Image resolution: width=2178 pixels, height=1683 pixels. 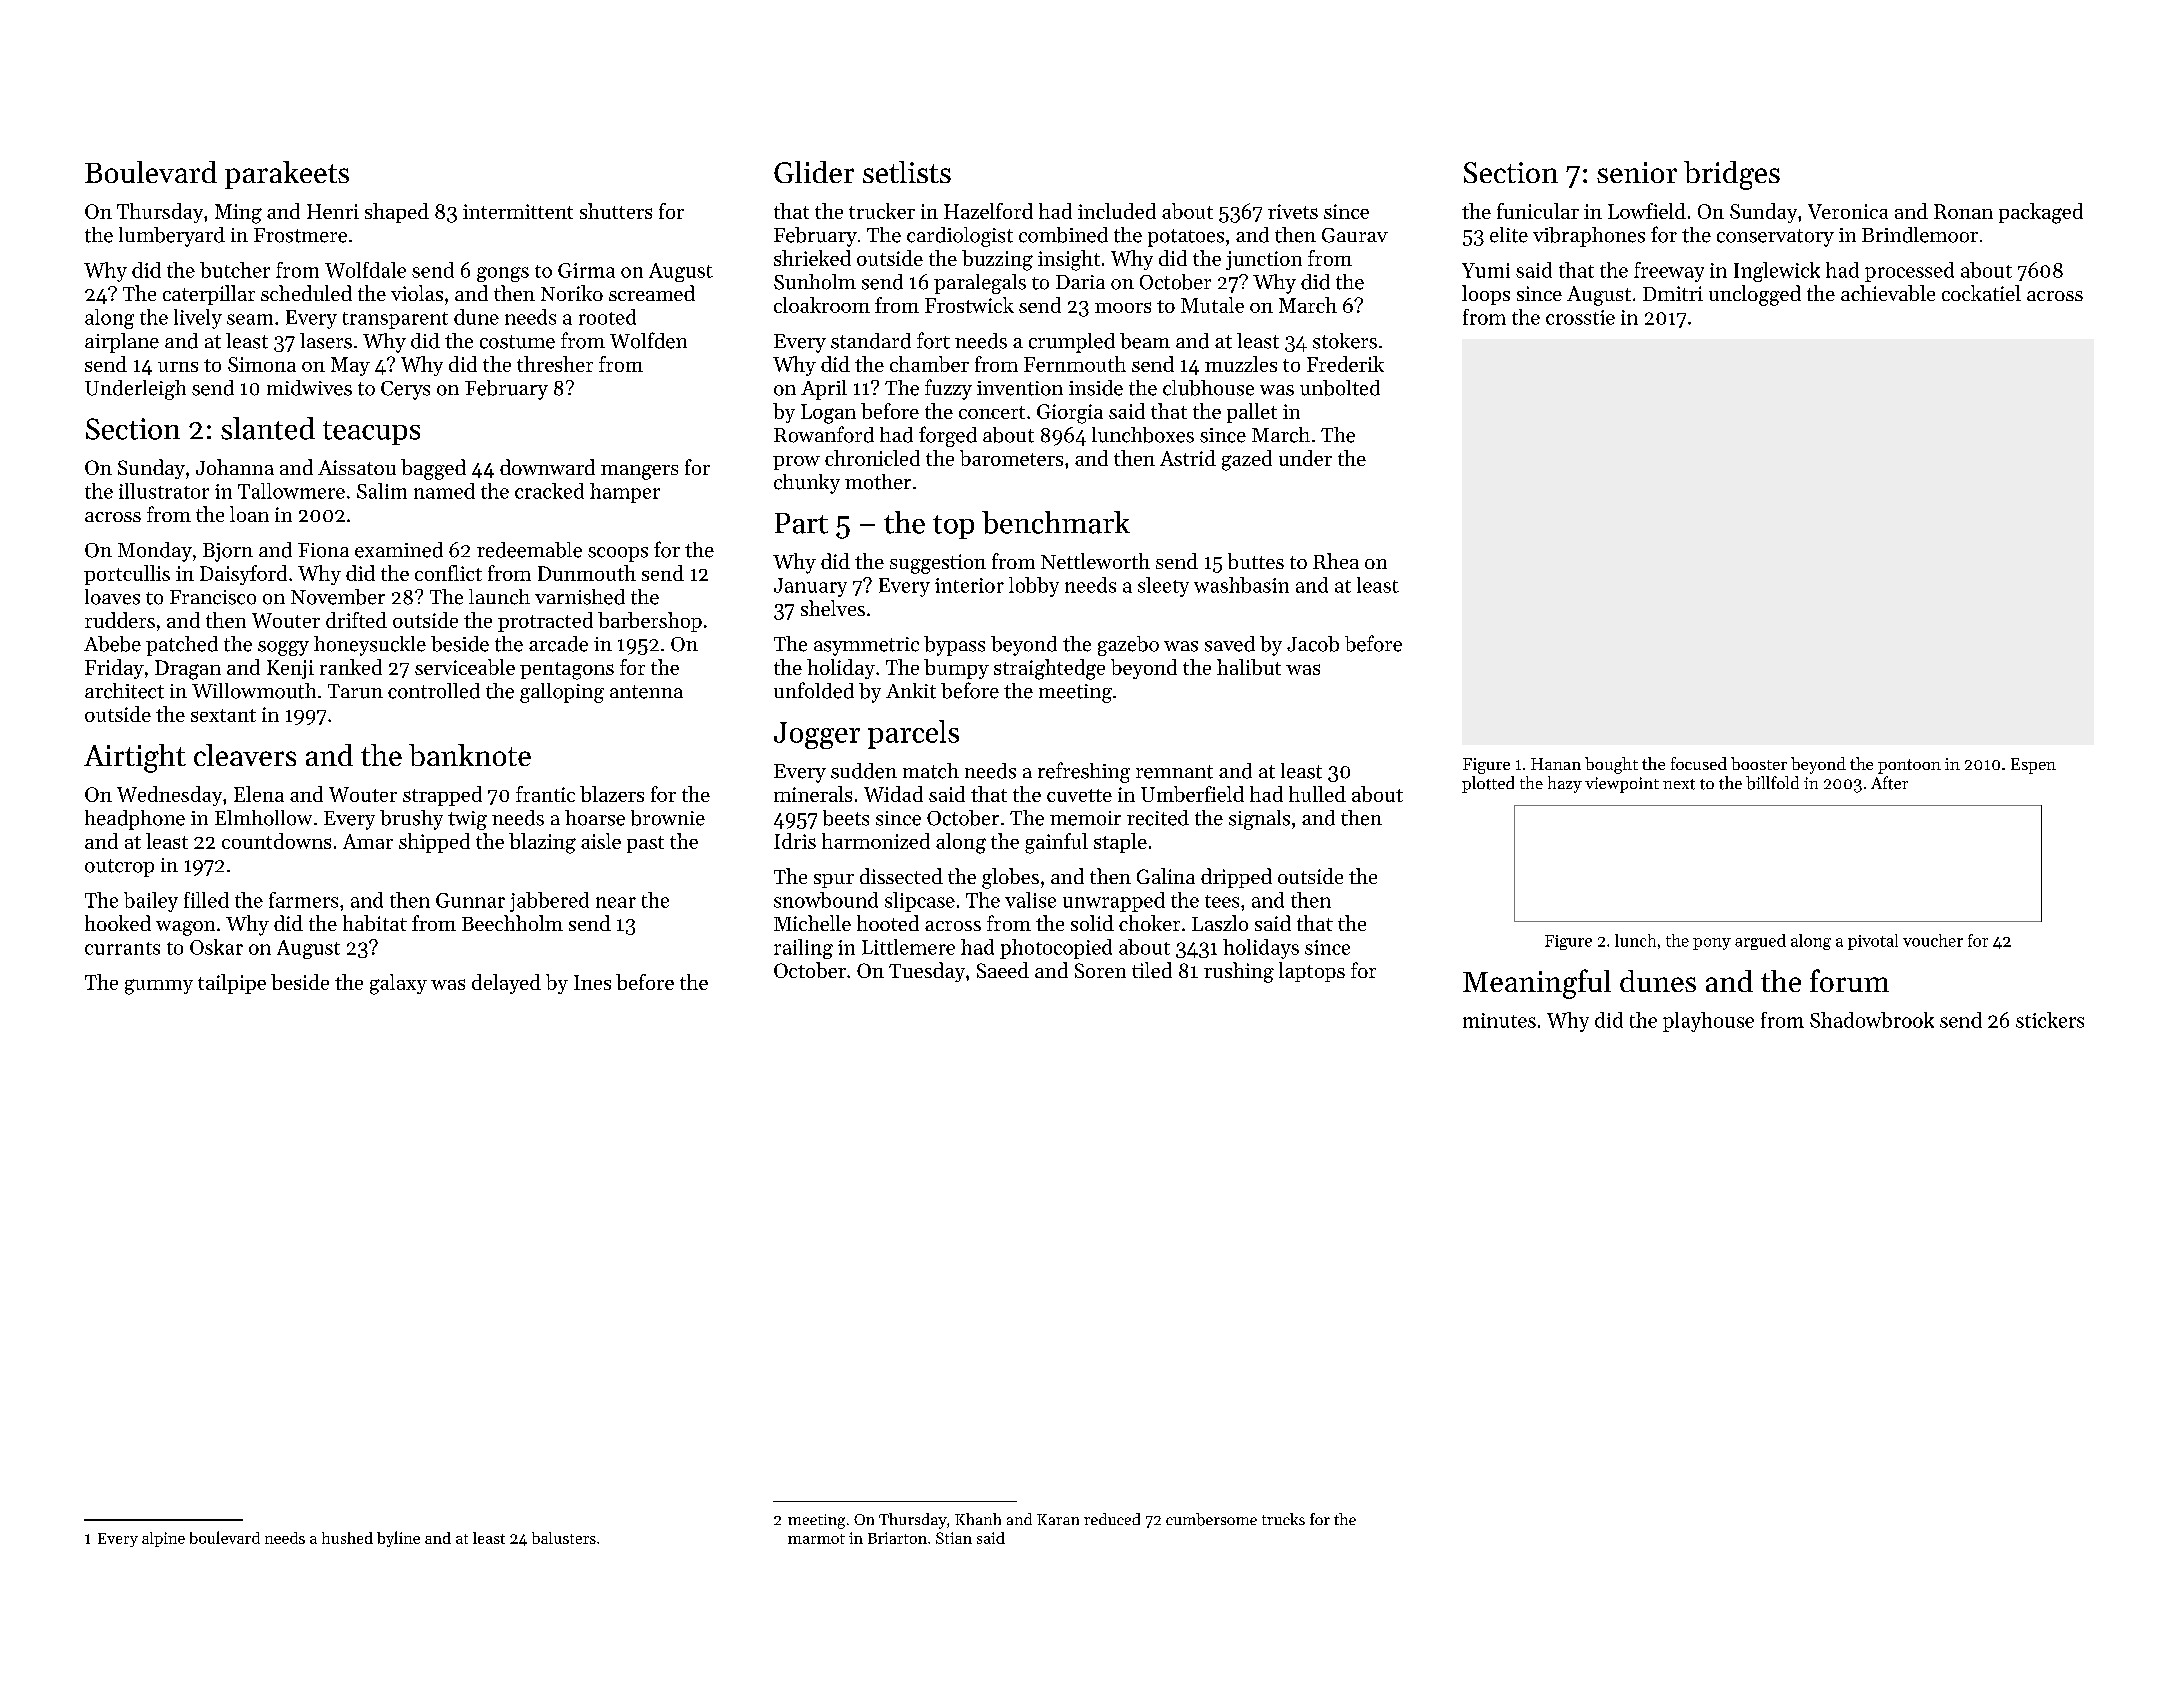 I want to click on galaxy, so click(x=398, y=984).
